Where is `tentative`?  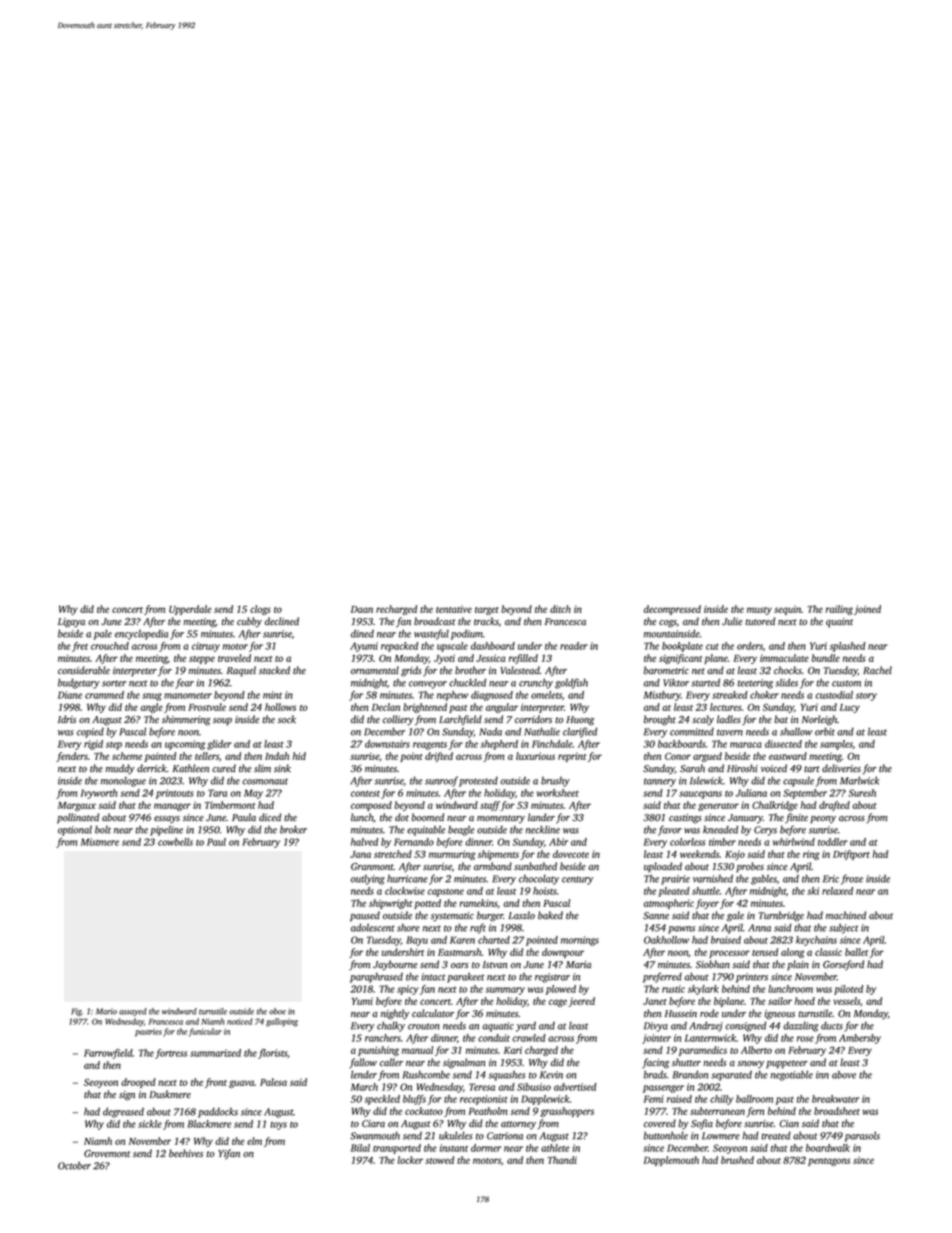
tentative is located at coordinates (454, 609).
